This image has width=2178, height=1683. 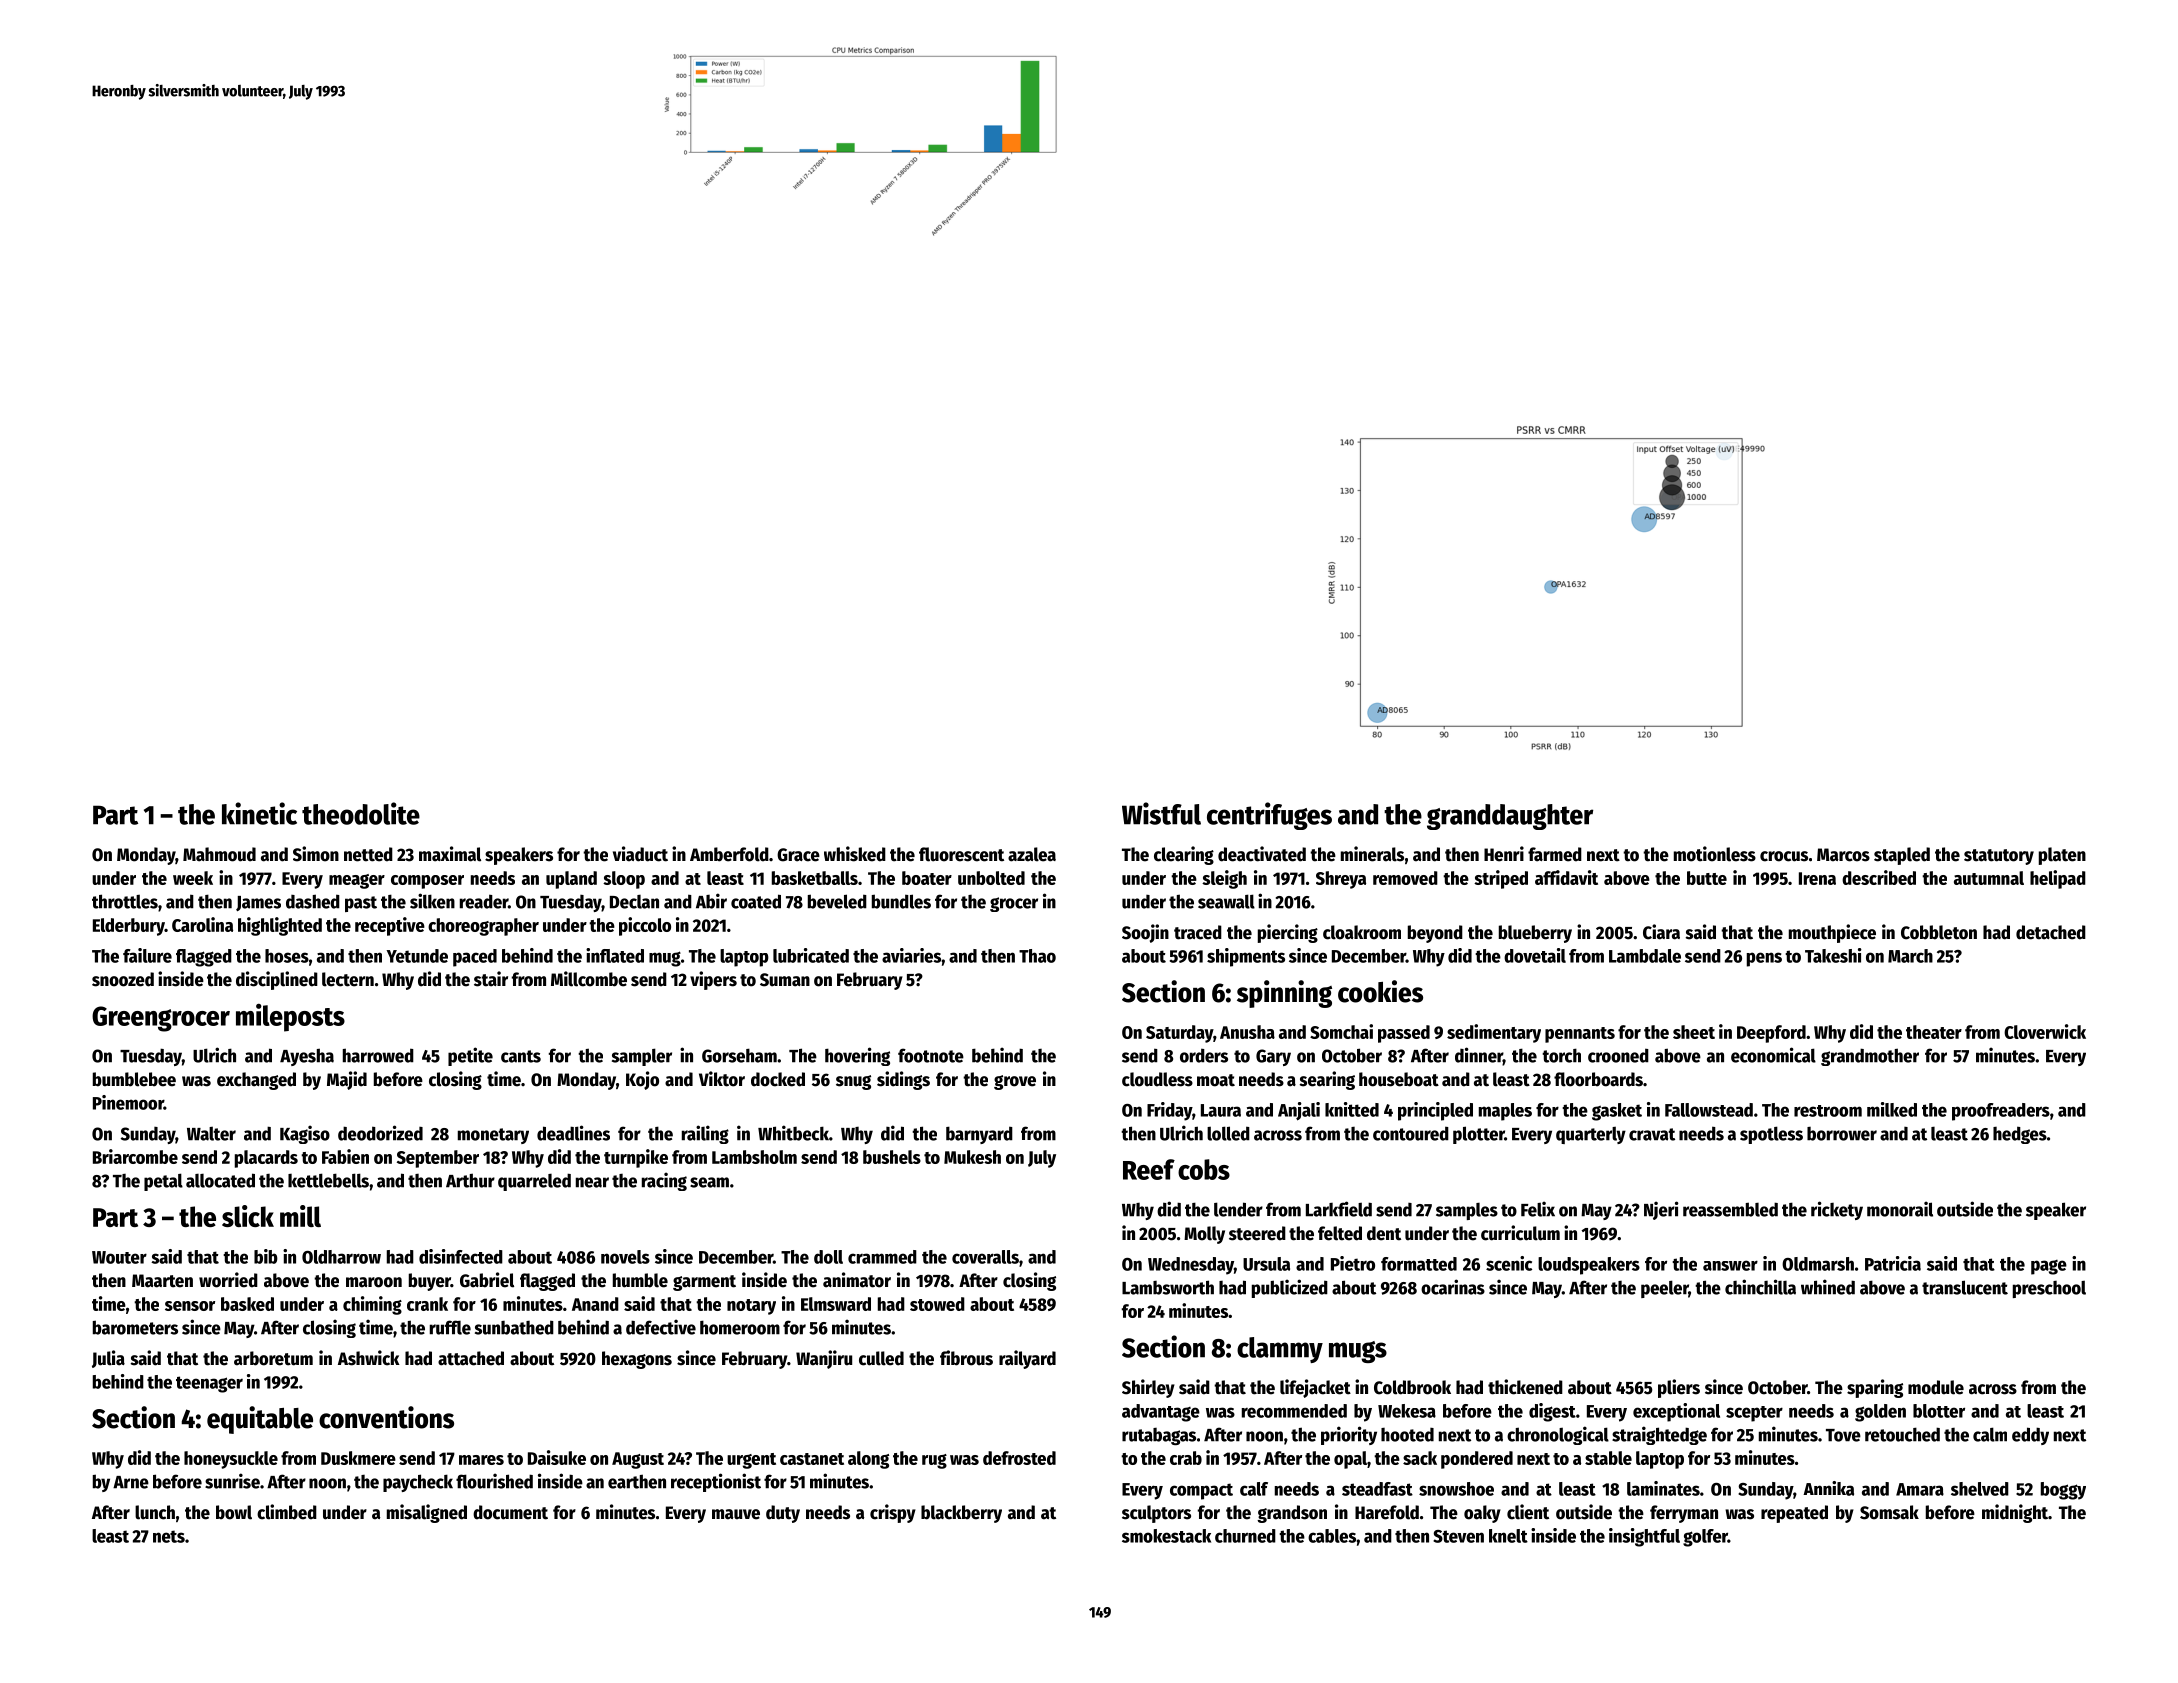 I want to click on Njeri, so click(x=1661, y=1210).
